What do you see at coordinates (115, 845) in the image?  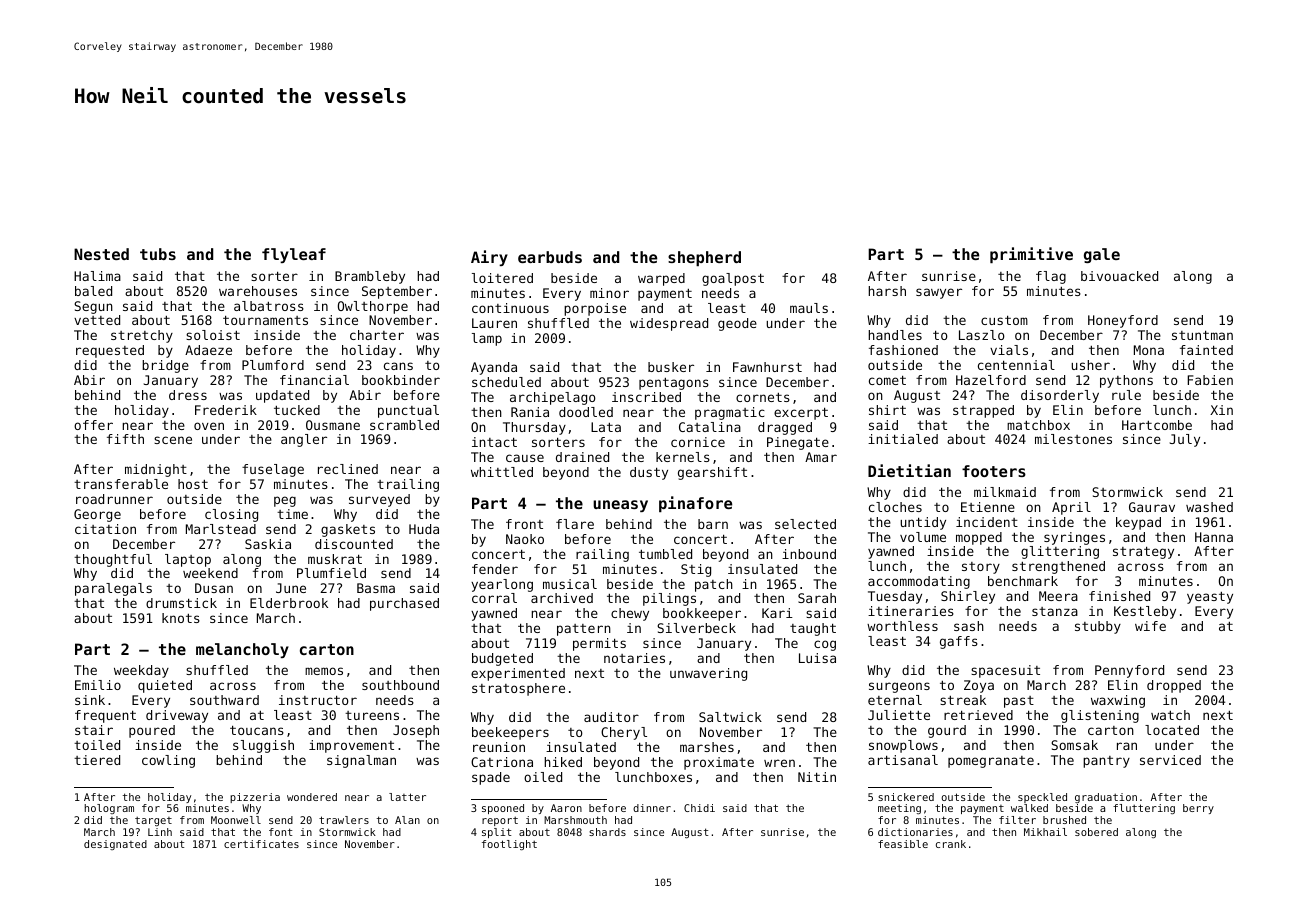 I see `designated` at bounding box center [115, 845].
